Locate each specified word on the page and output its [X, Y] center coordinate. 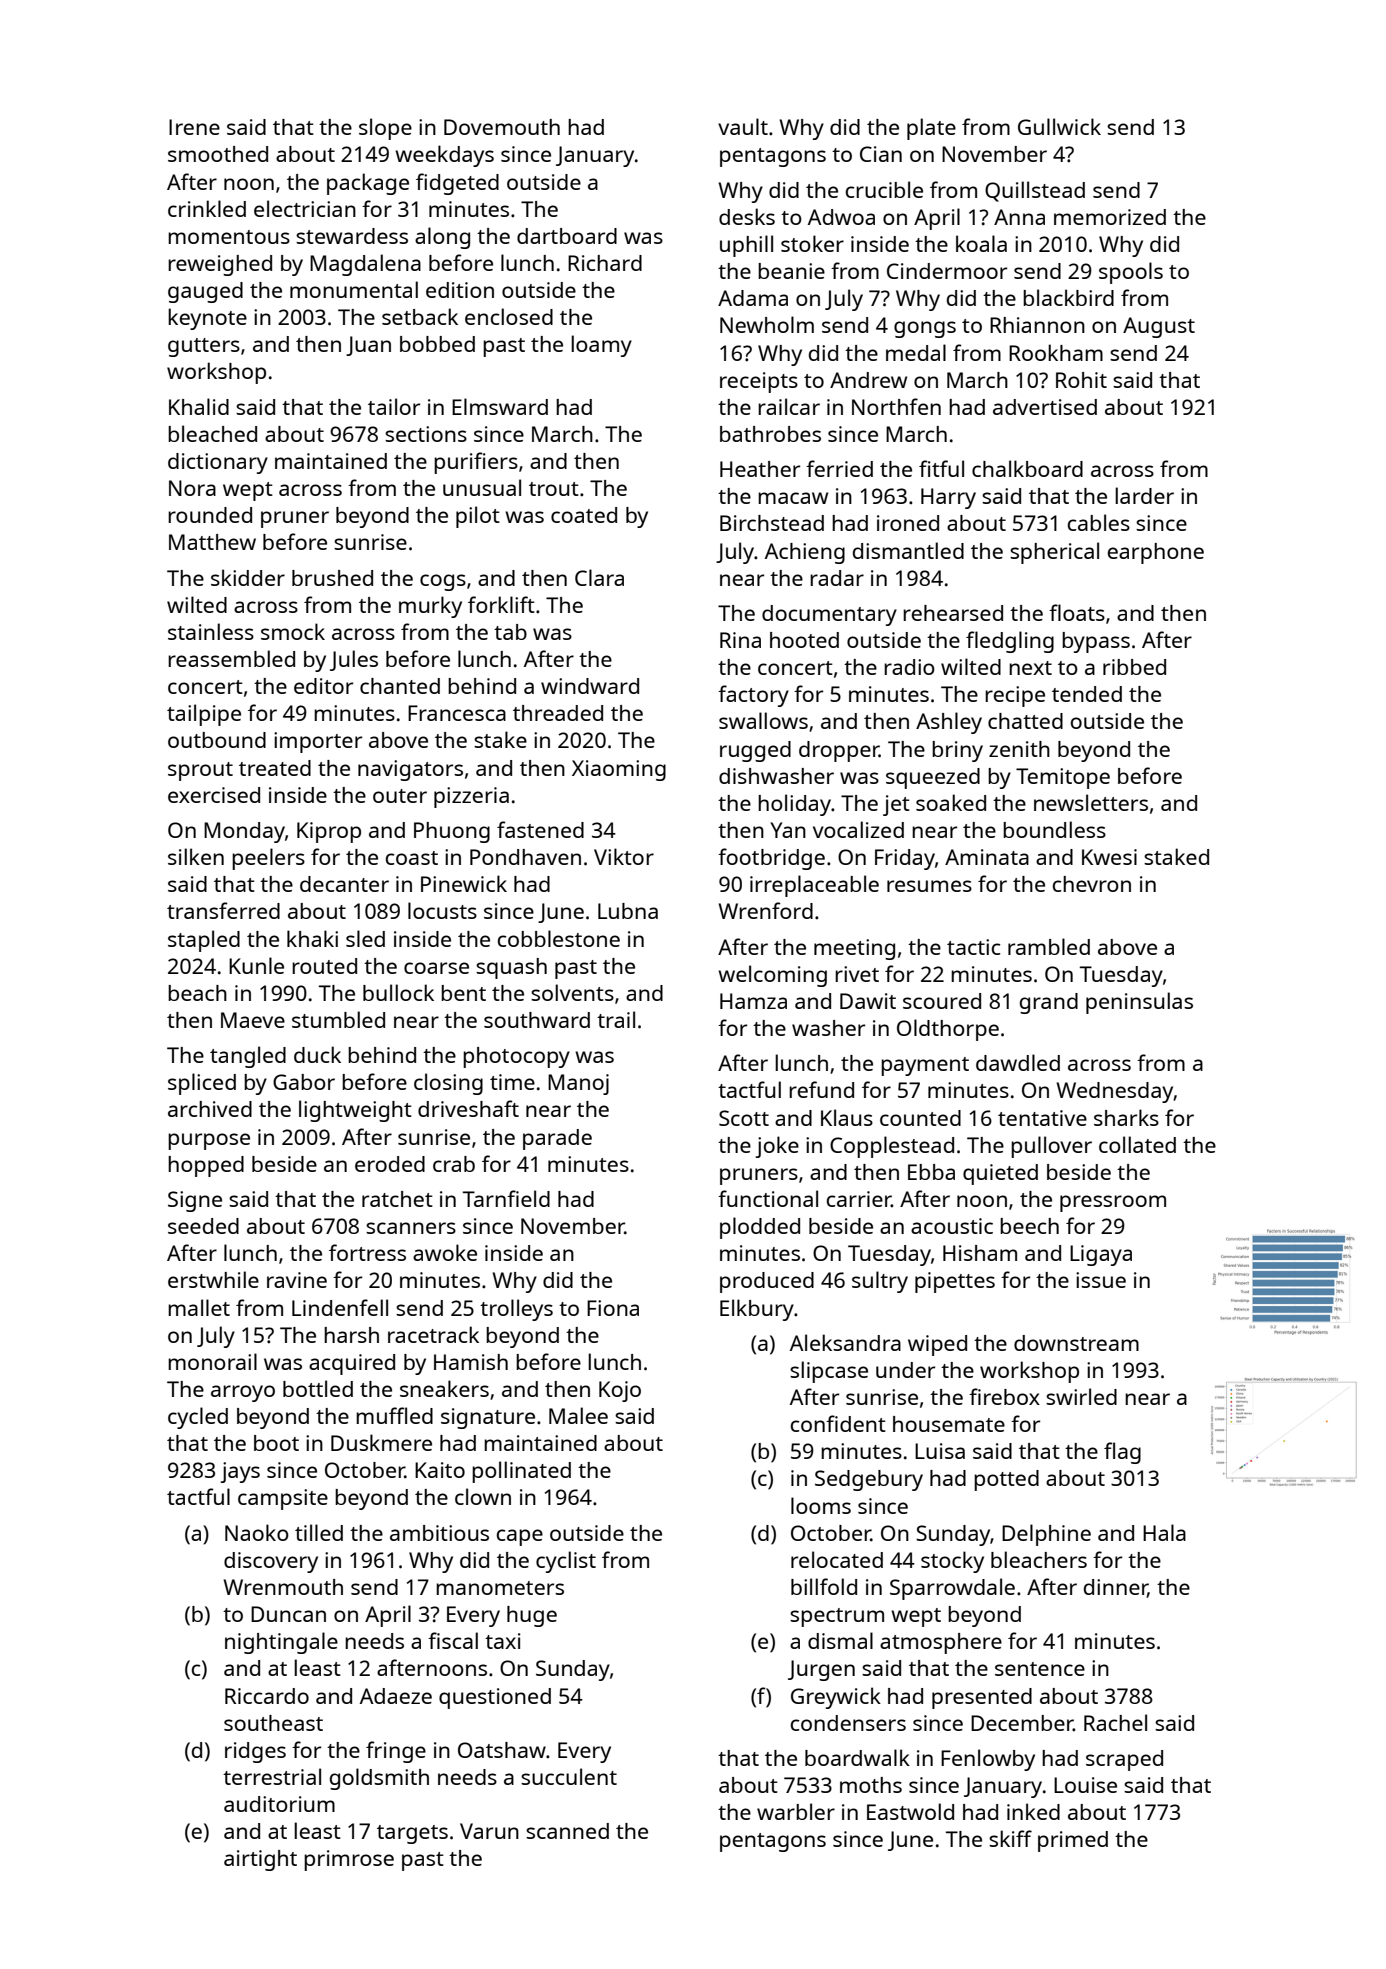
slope [385, 129]
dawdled [1018, 1062]
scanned [567, 1831]
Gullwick [1059, 126]
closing [448, 1084]
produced [767, 1282]
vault [743, 126]
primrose [349, 1860]
